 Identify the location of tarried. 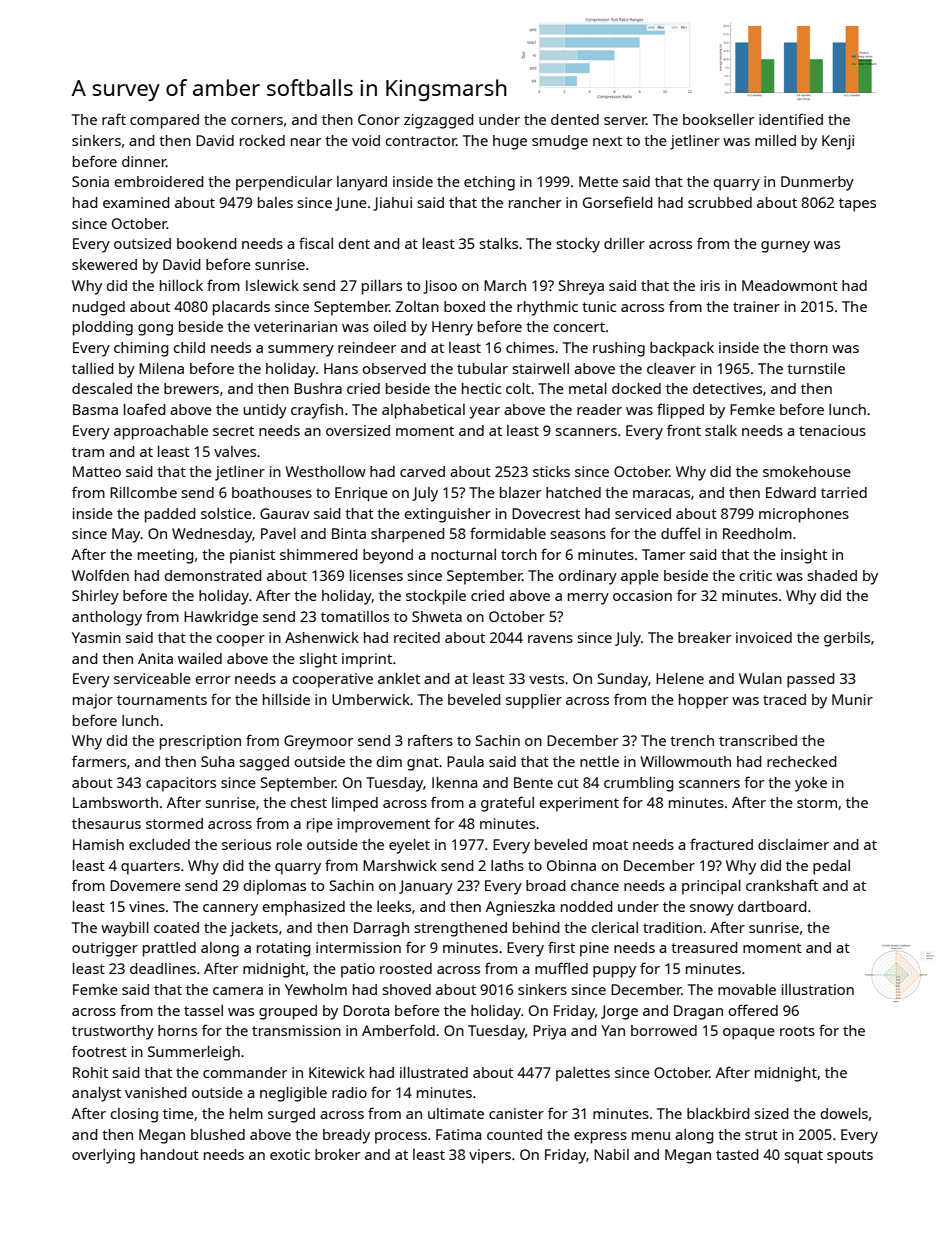
(844, 492).
